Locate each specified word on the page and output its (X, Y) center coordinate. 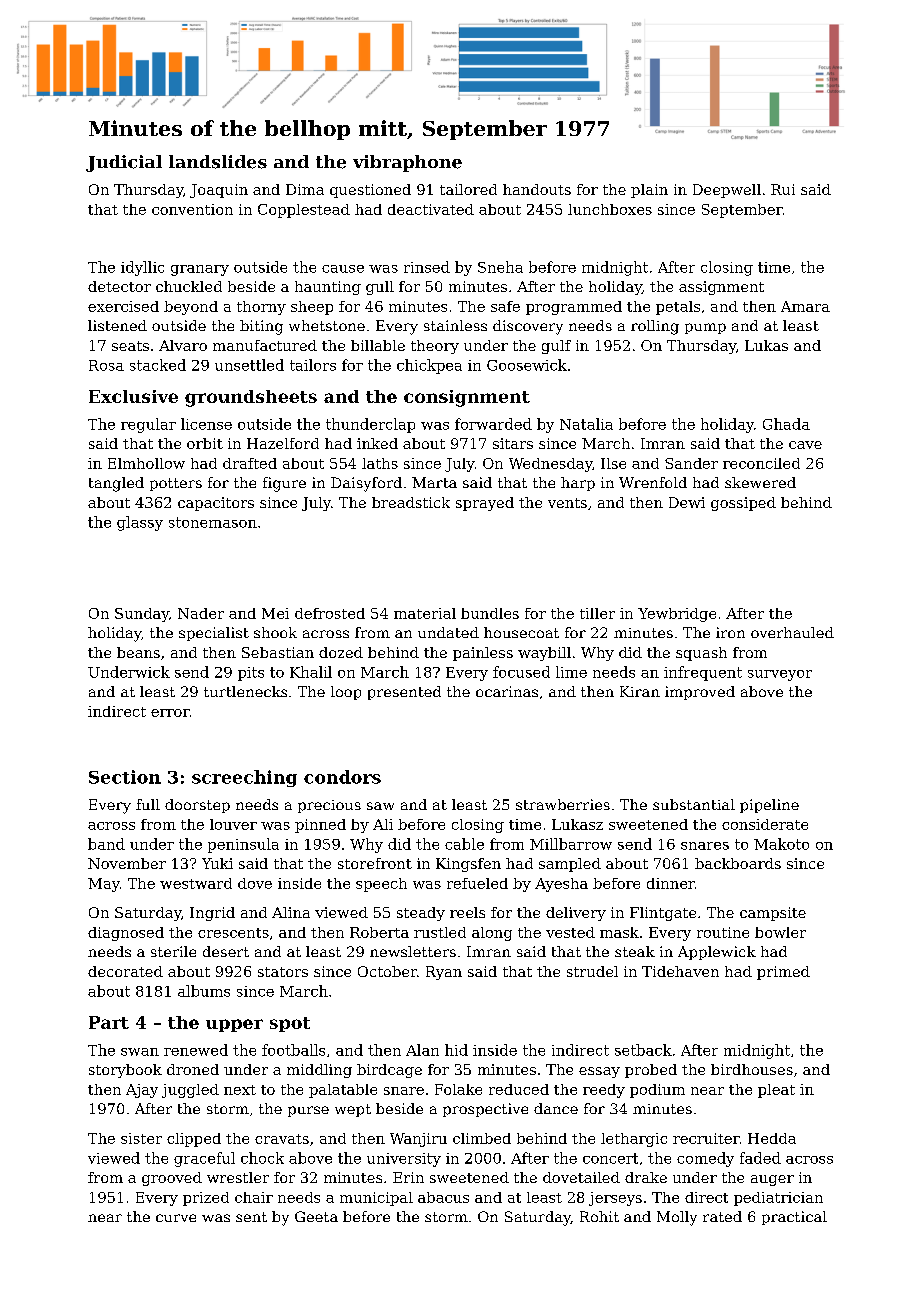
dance (556, 1108)
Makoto (781, 844)
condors (342, 777)
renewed (196, 1050)
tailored (468, 189)
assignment (721, 288)
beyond (191, 308)
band (106, 844)
